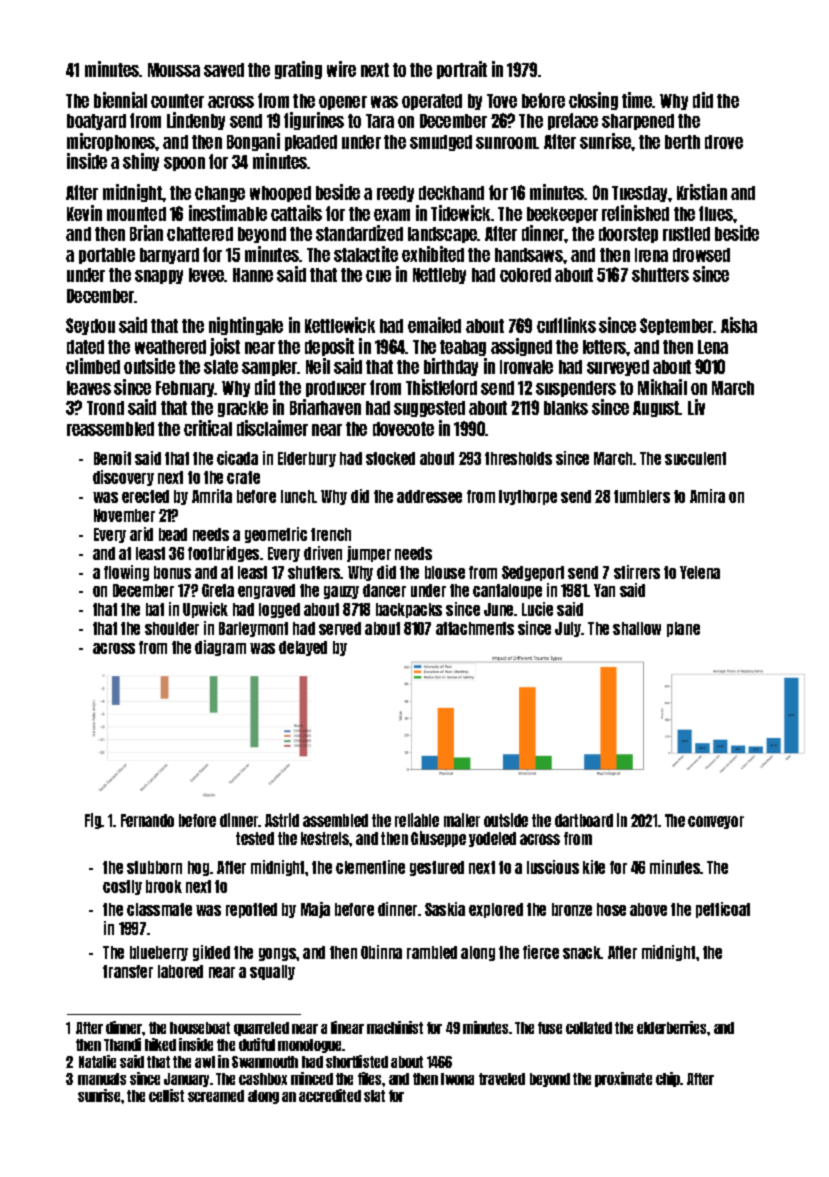 Image resolution: width=829 pixels, height=1177 pixels. What do you see at coordinates (122, 887) in the document?
I see `costly` at bounding box center [122, 887].
